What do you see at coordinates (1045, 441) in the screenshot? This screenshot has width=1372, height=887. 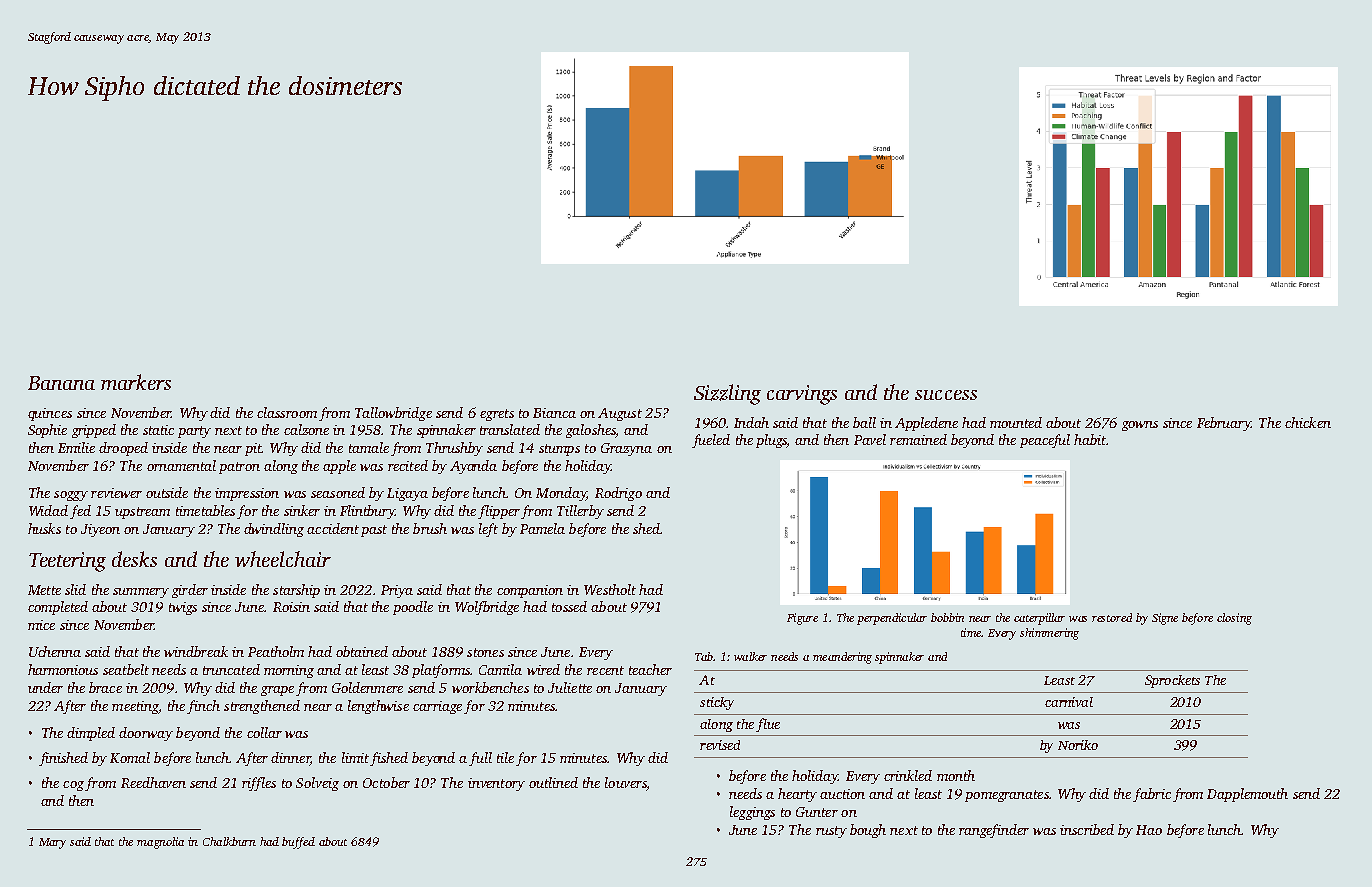 I see `peaceful` at bounding box center [1045, 441].
